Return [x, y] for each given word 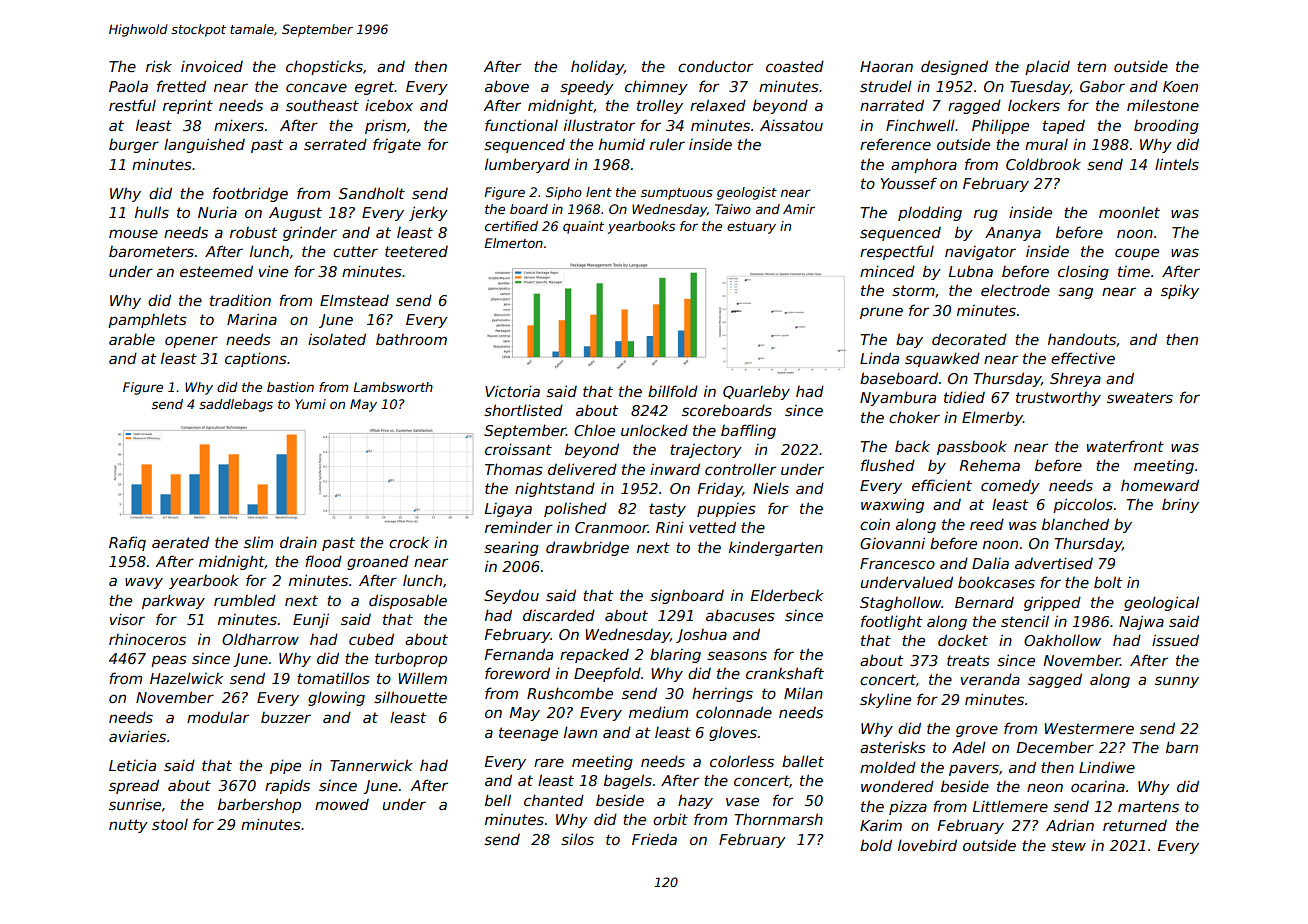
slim [258, 542]
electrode [1015, 290]
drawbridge [587, 548]
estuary [751, 228]
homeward [1160, 485]
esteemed [216, 271]
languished [204, 145]
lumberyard [527, 165]
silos [577, 839]
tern [1091, 66]
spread [134, 786]
